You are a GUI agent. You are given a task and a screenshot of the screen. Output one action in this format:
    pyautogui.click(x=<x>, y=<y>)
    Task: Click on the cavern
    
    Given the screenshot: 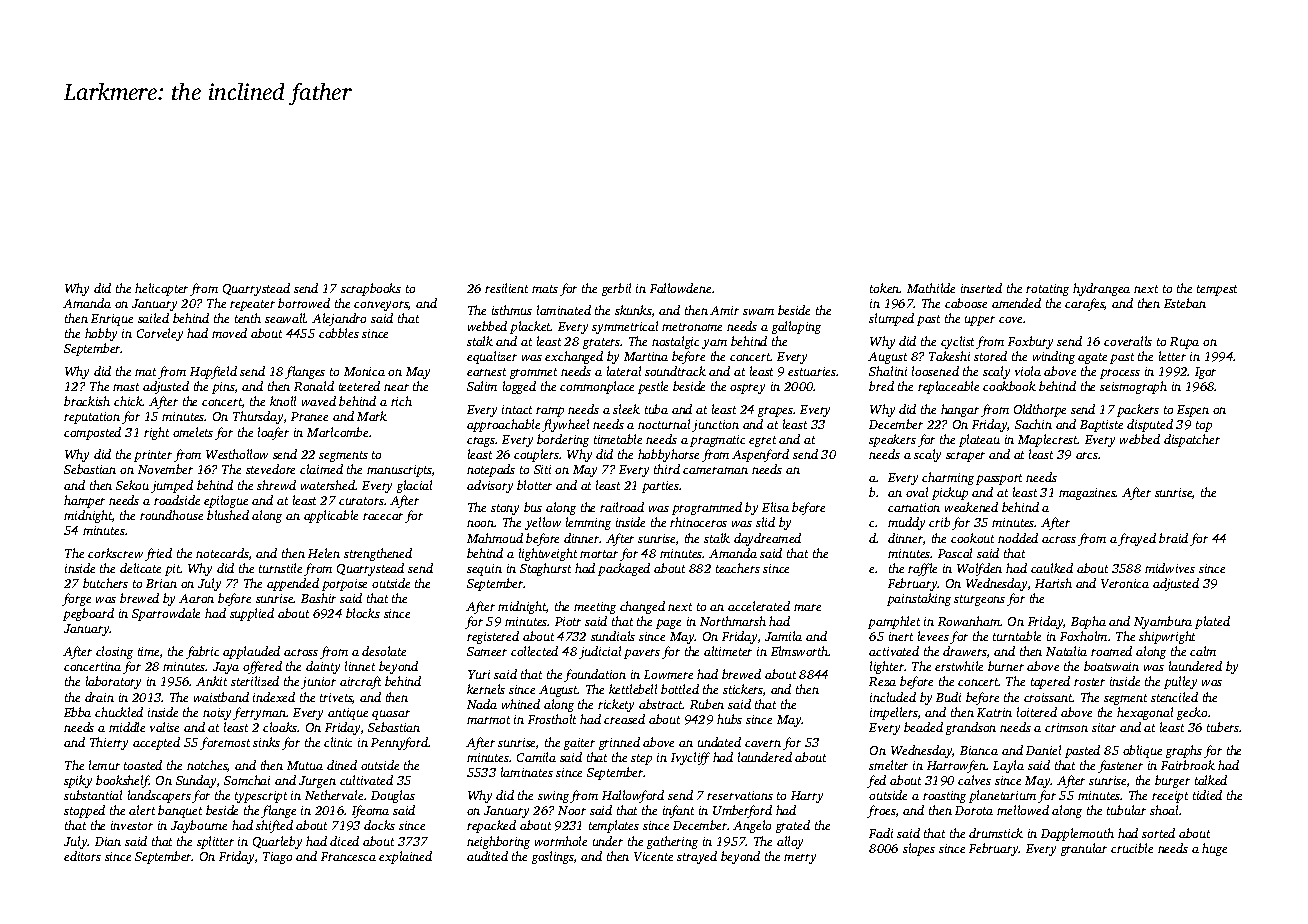 What is the action you would take?
    pyautogui.click(x=763, y=743)
